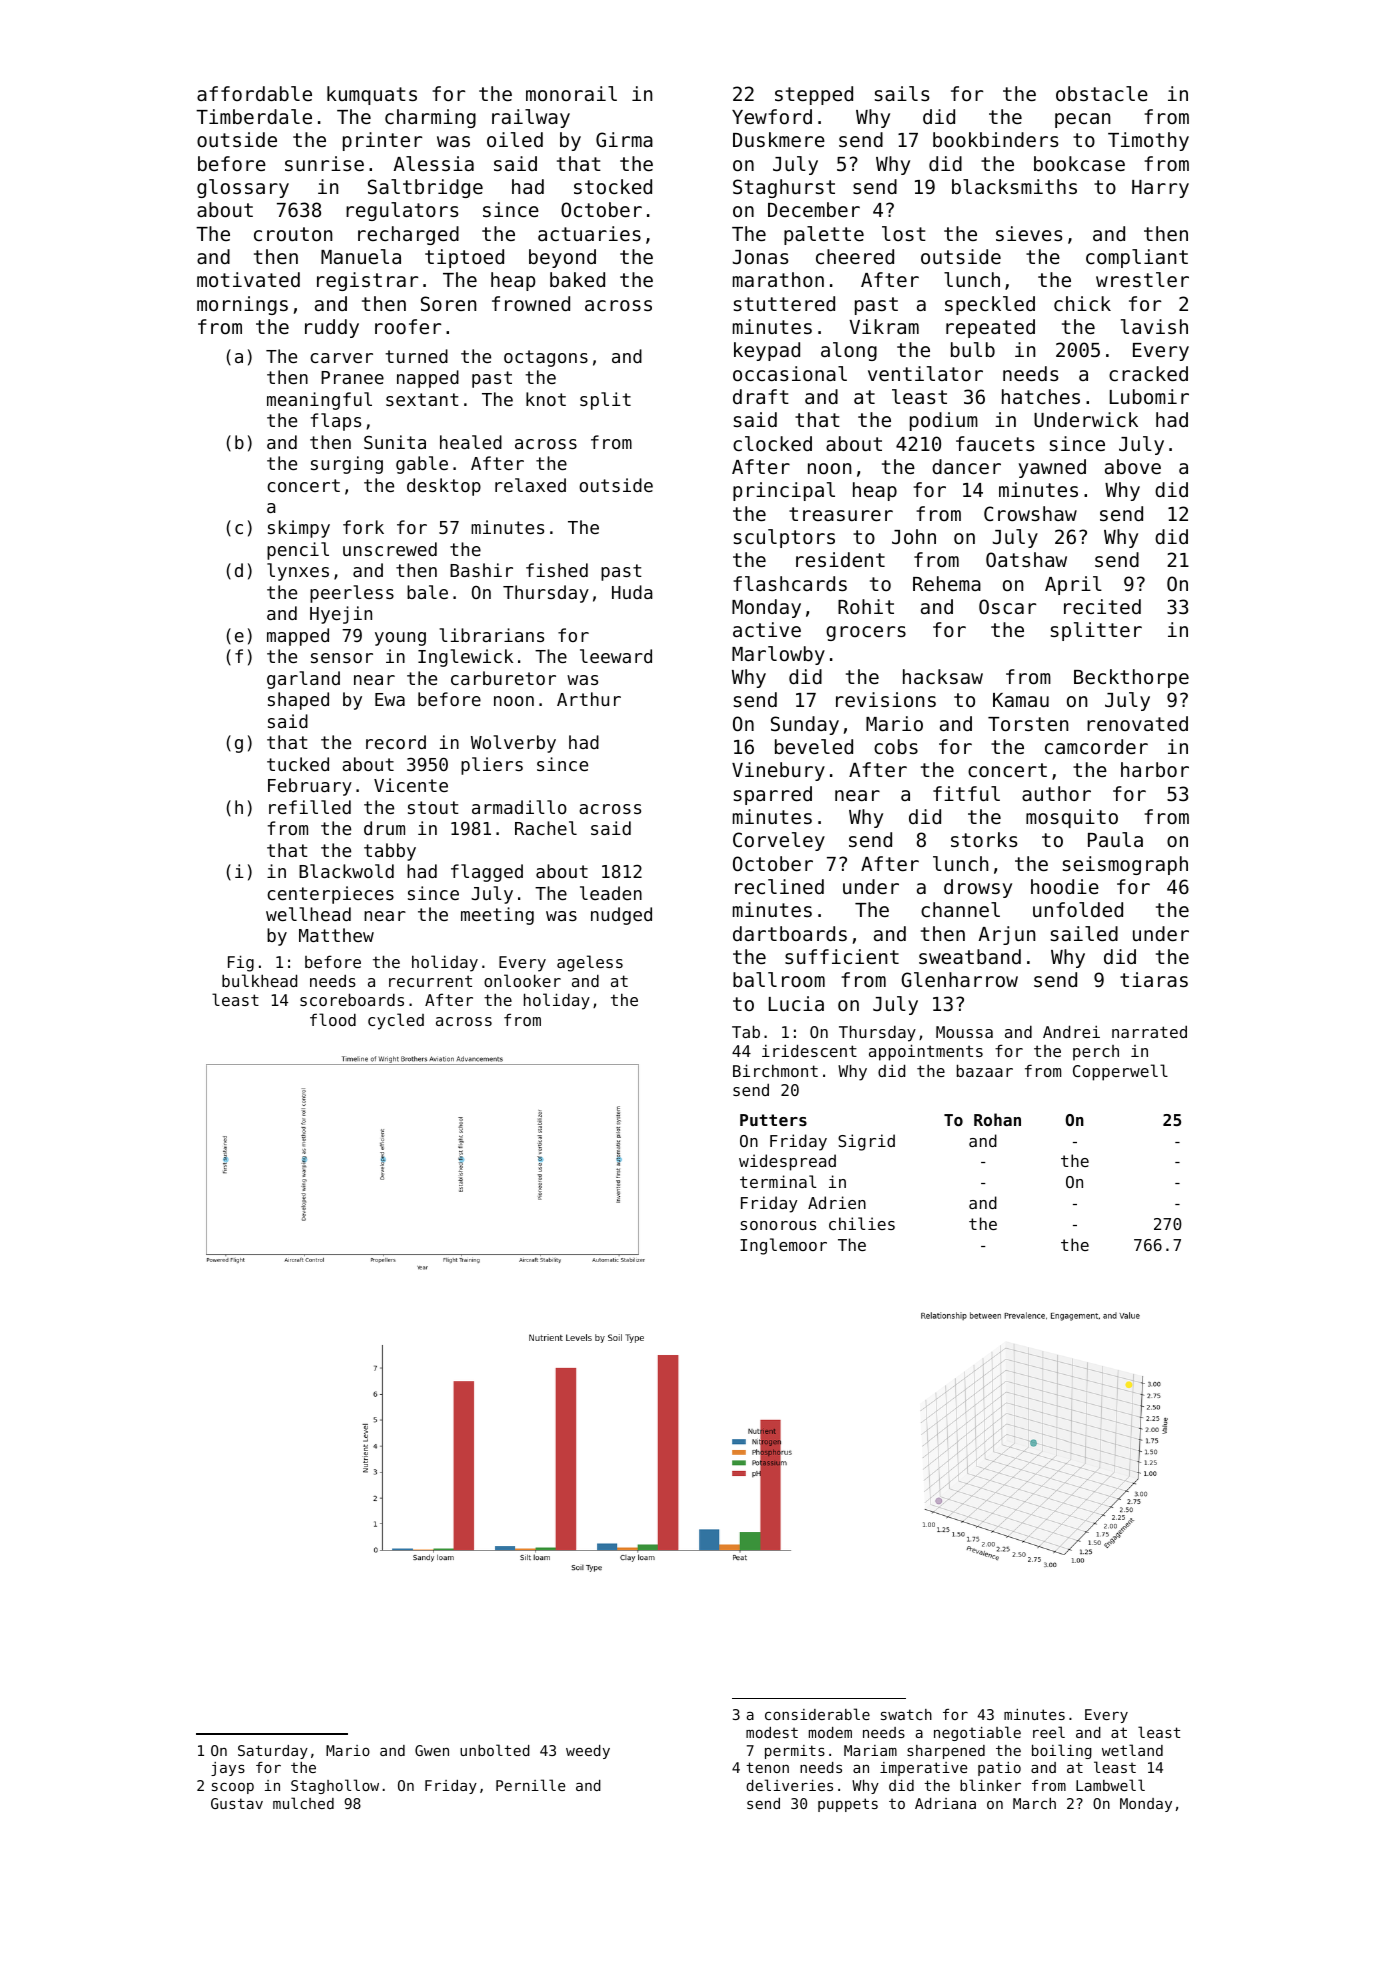  What do you see at coordinates (624, 139) in the screenshot?
I see `Girma` at bounding box center [624, 139].
